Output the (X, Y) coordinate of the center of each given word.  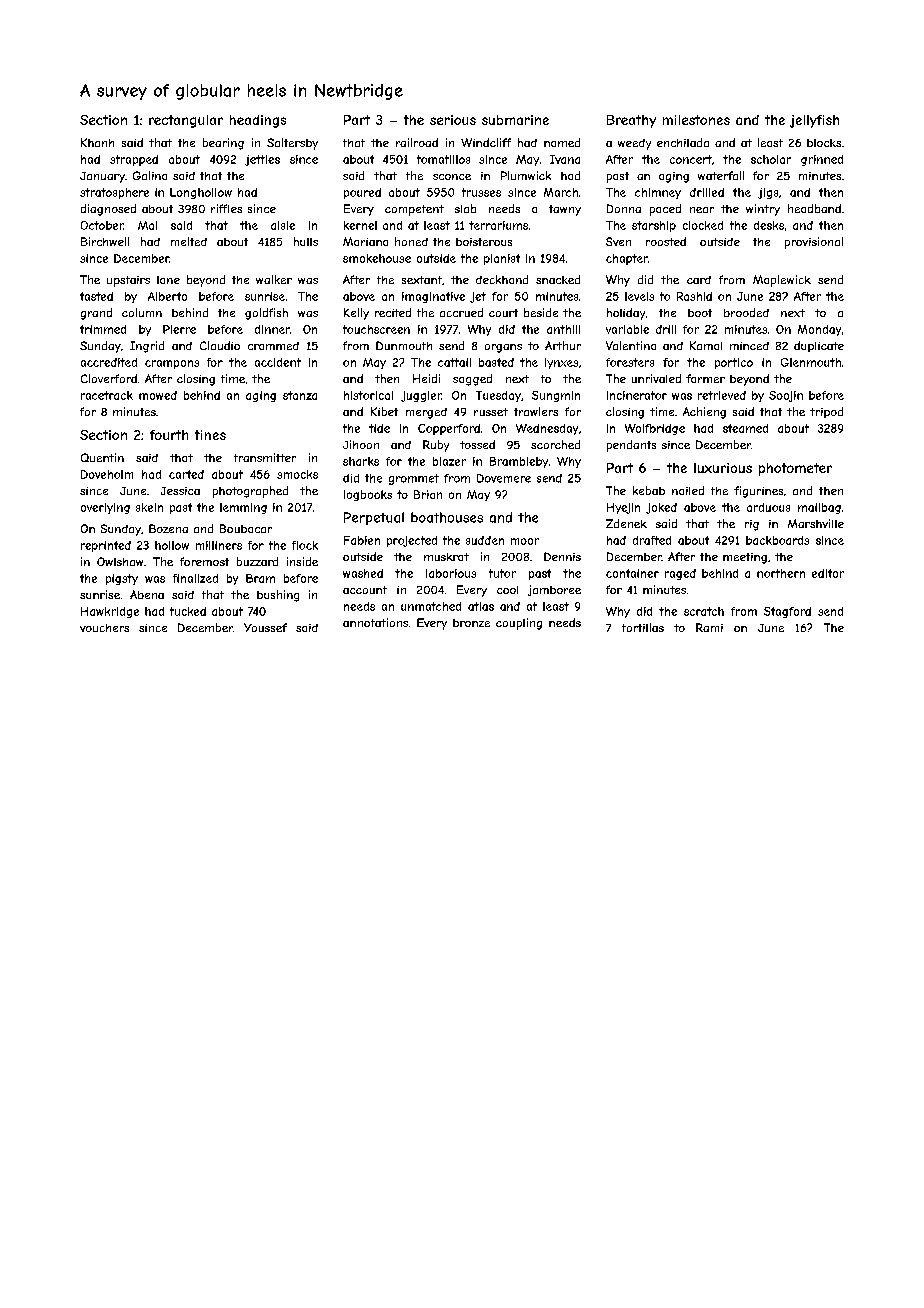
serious (453, 120)
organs (503, 348)
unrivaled (656, 378)
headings (258, 121)
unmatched (431, 606)
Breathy (631, 121)
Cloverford (109, 378)
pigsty (122, 579)
